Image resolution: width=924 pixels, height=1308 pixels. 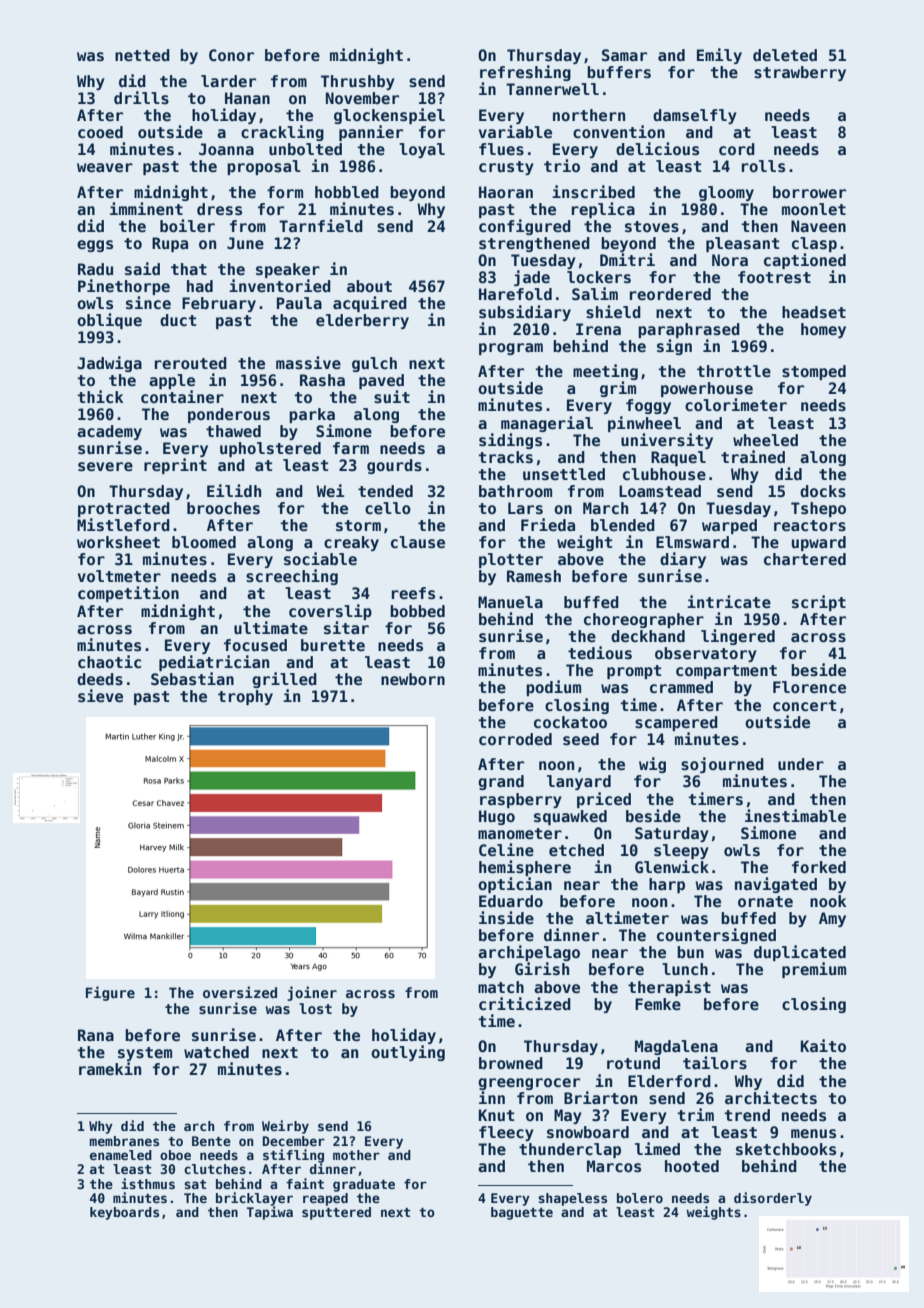 What do you see at coordinates (219, 209) in the screenshot?
I see `dress` at bounding box center [219, 209].
